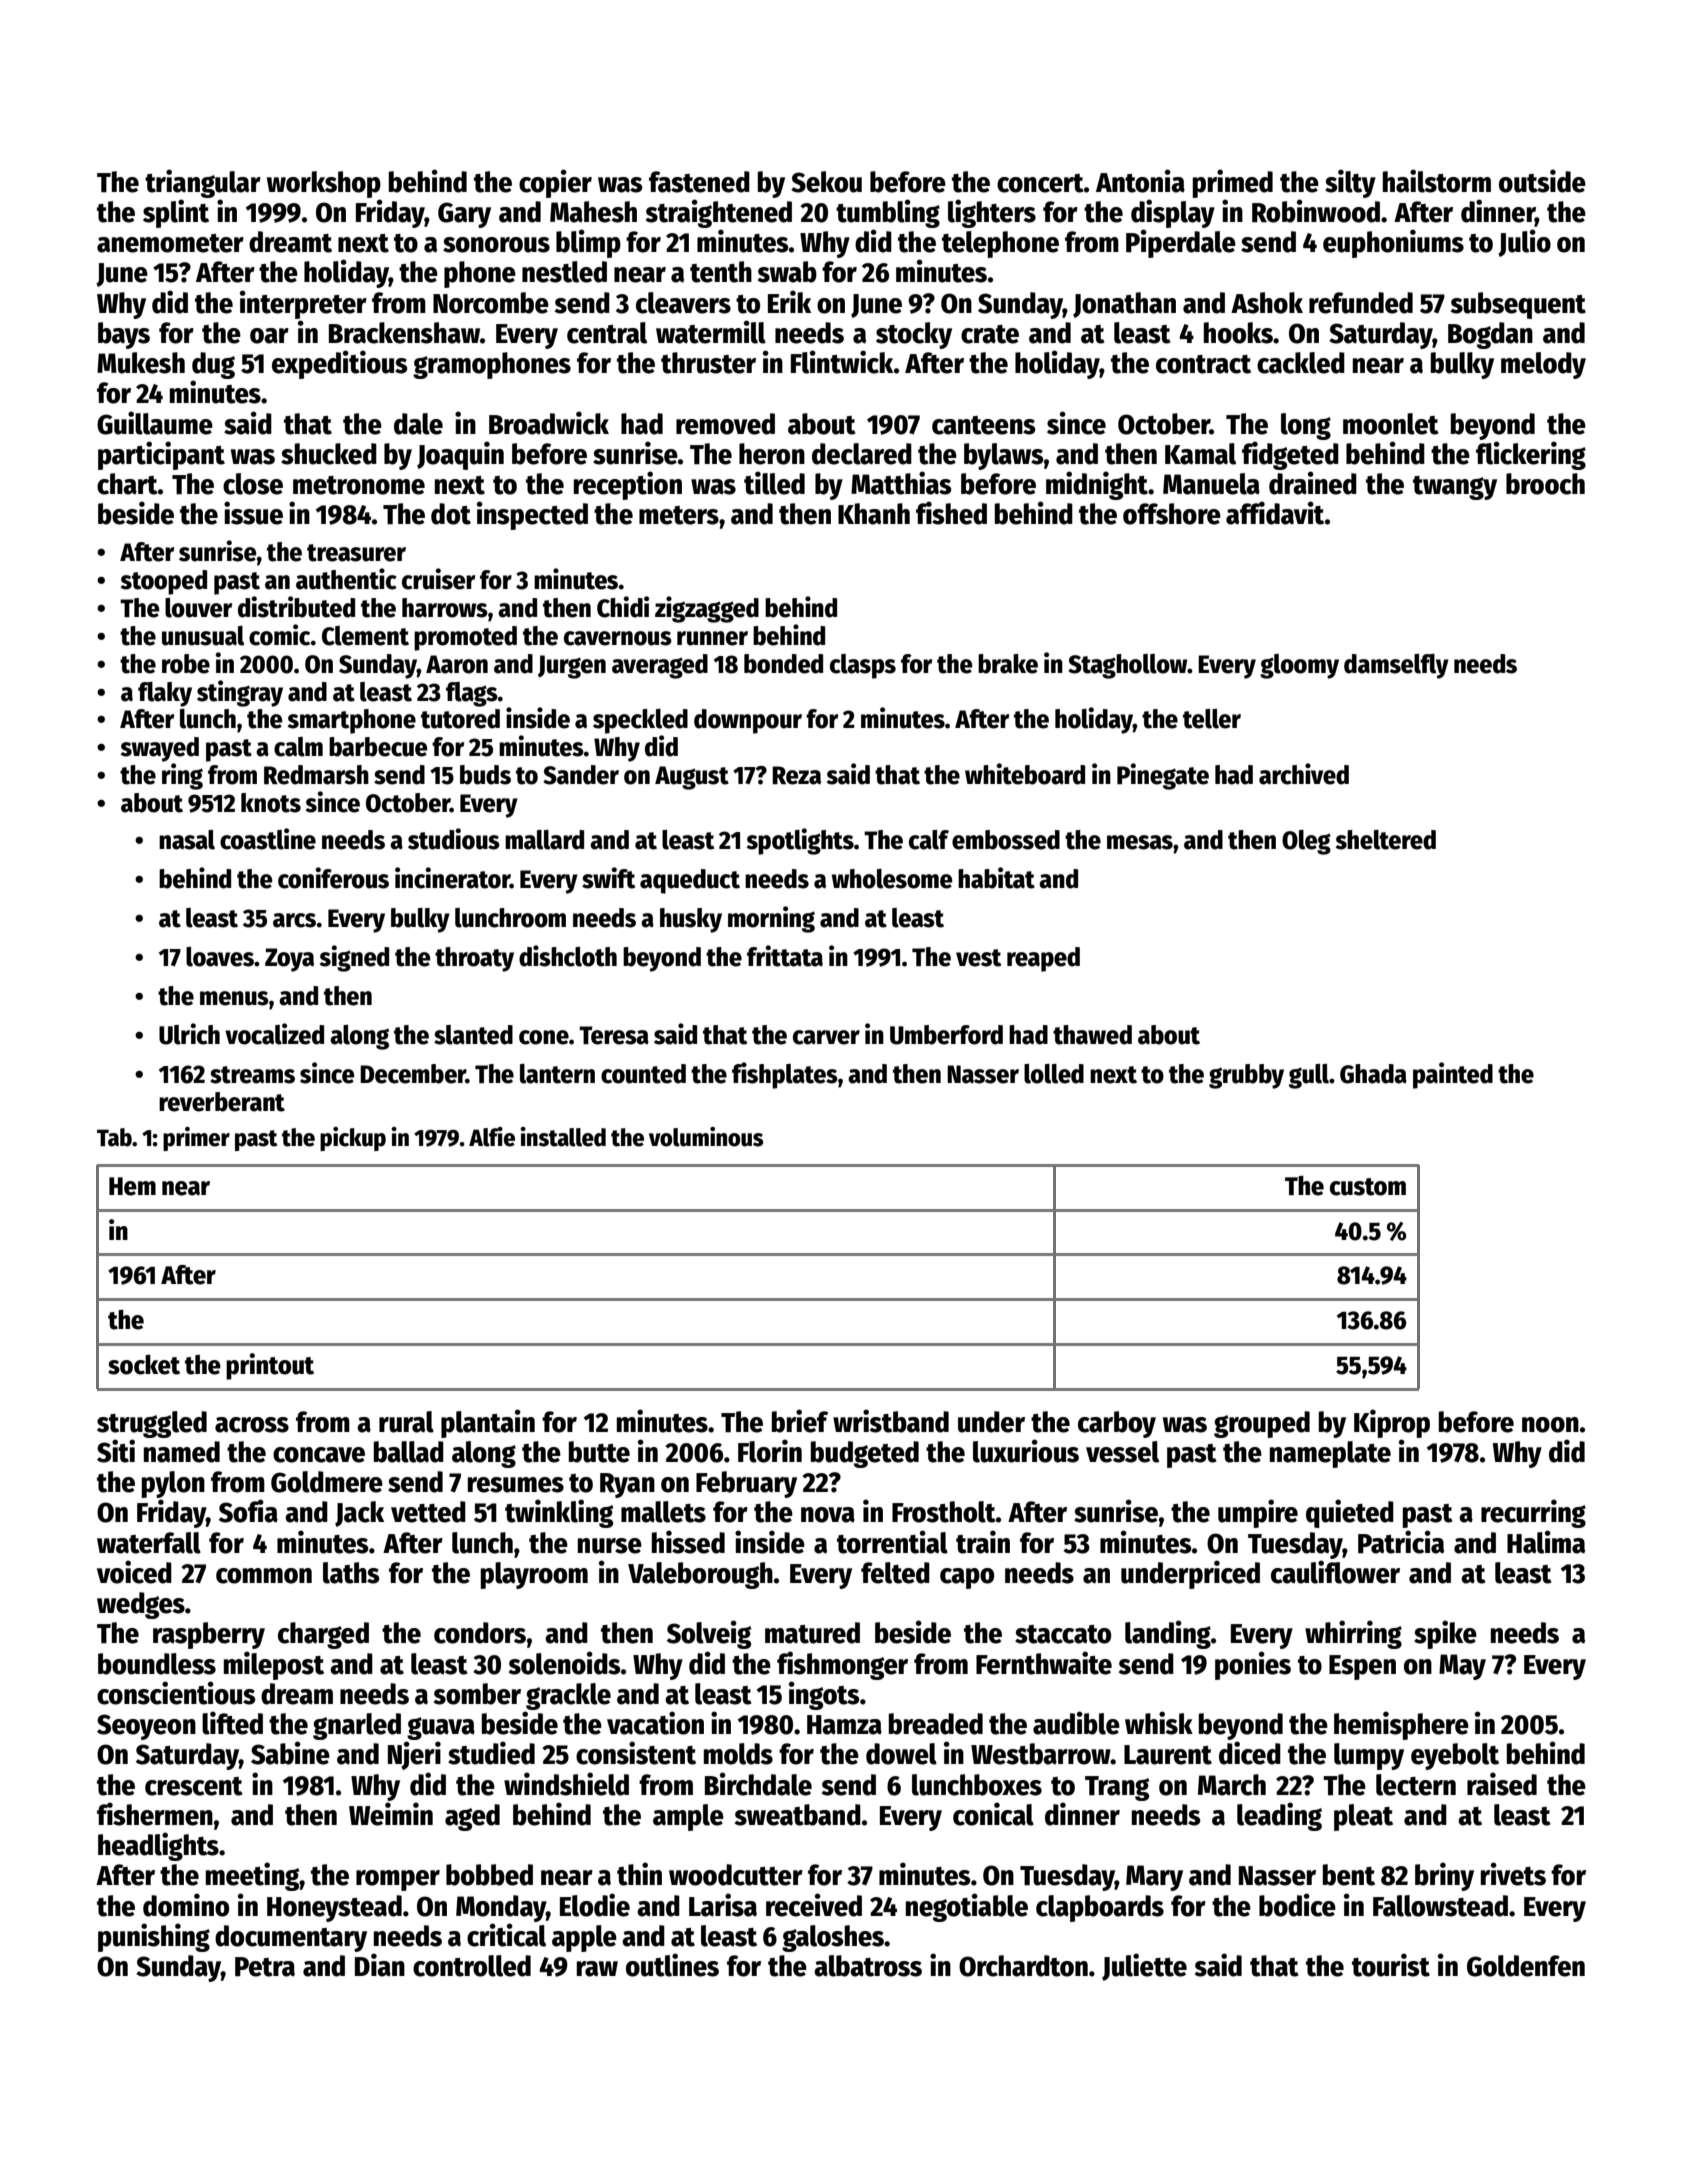 The image size is (1683, 2178). Describe the element at coordinates (1437, 181) in the image. I see `hailstorm` at that location.
